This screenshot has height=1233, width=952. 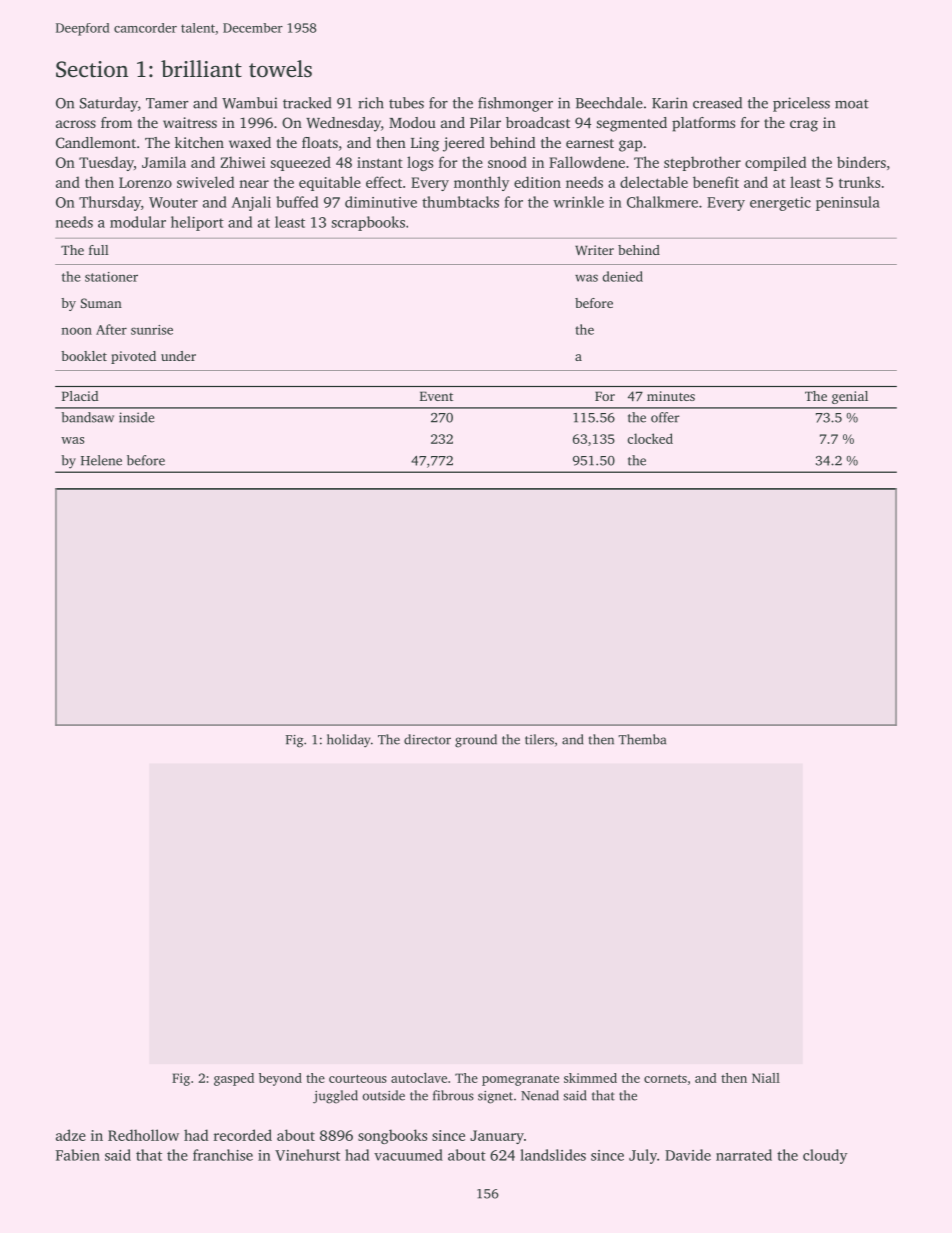 What do you see at coordinates (642, 739) in the screenshot?
I see `Themba` at bounding box center [642, 739].
